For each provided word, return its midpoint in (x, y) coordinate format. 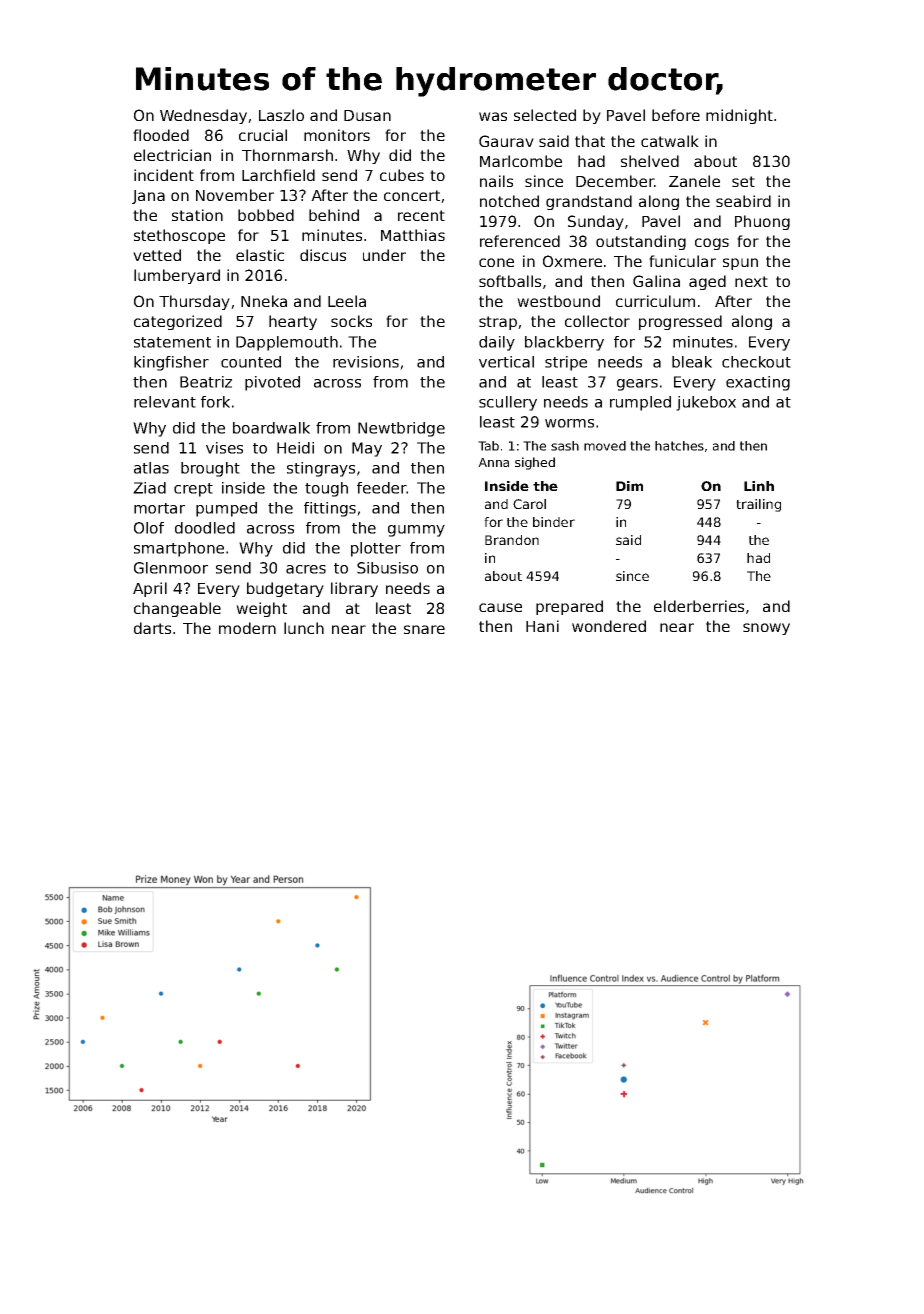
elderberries (699, 606)
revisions (366, 362)
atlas (151, 468)
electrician (172, 155)
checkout (756, 362)
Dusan (367, 115)
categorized (178, 322)
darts (152, 628)
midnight (739, 116)
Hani (542, 626)
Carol (529, 504)
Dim (629, 486)
